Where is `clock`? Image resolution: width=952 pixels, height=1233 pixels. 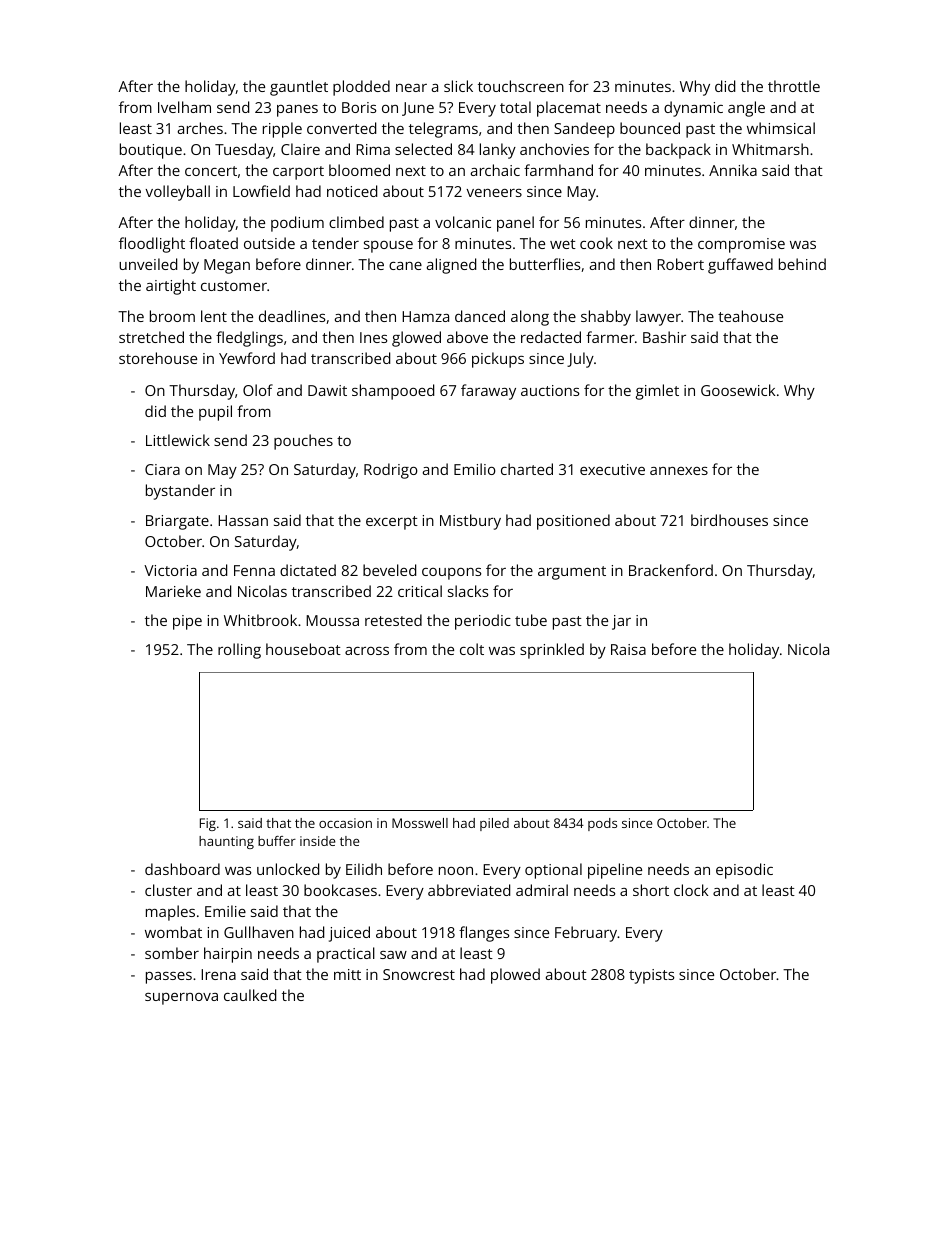
clock is located at coordinates (691, 890).
